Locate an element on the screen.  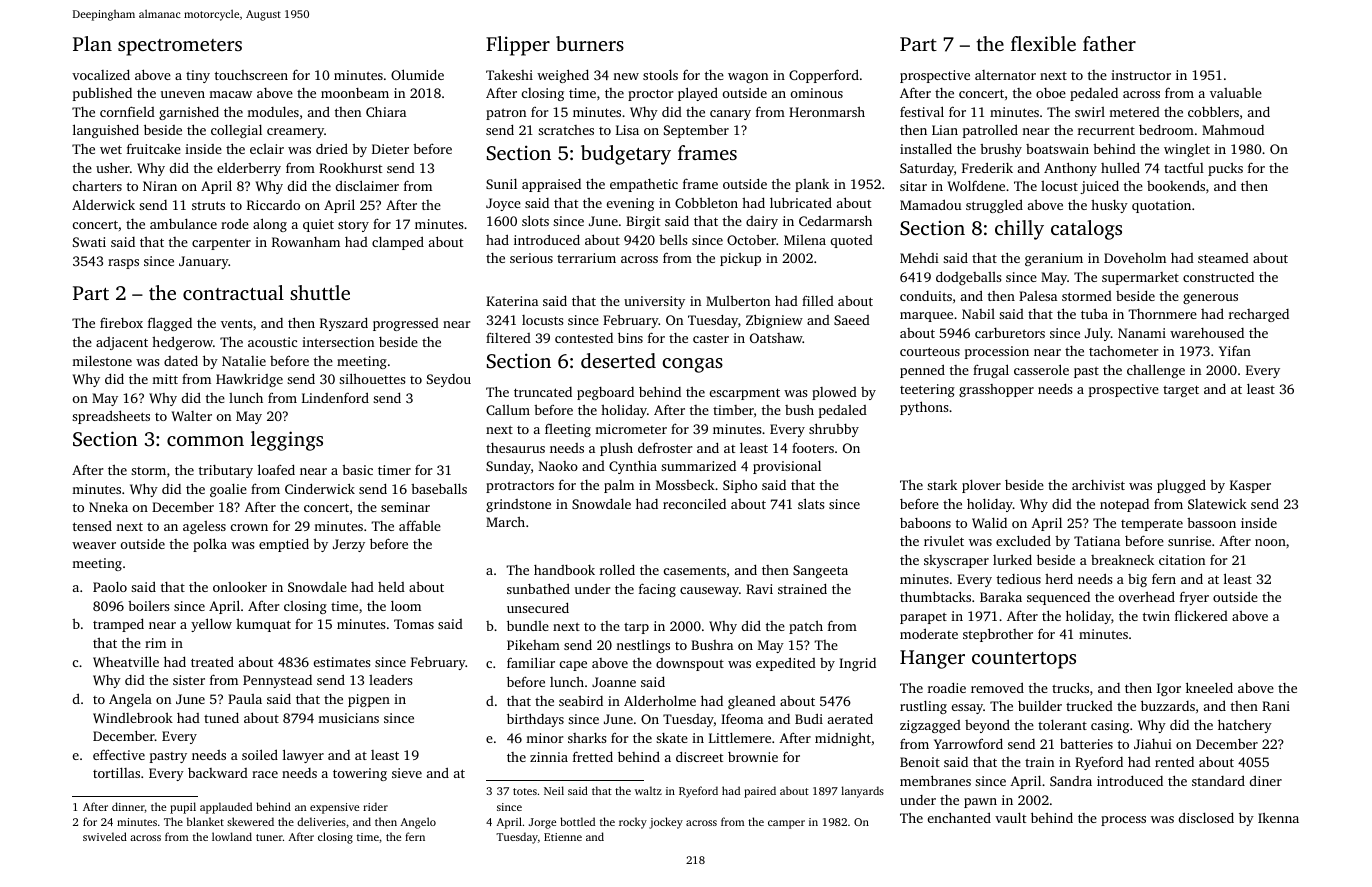
standard is located at coordinates (1218, 780).
